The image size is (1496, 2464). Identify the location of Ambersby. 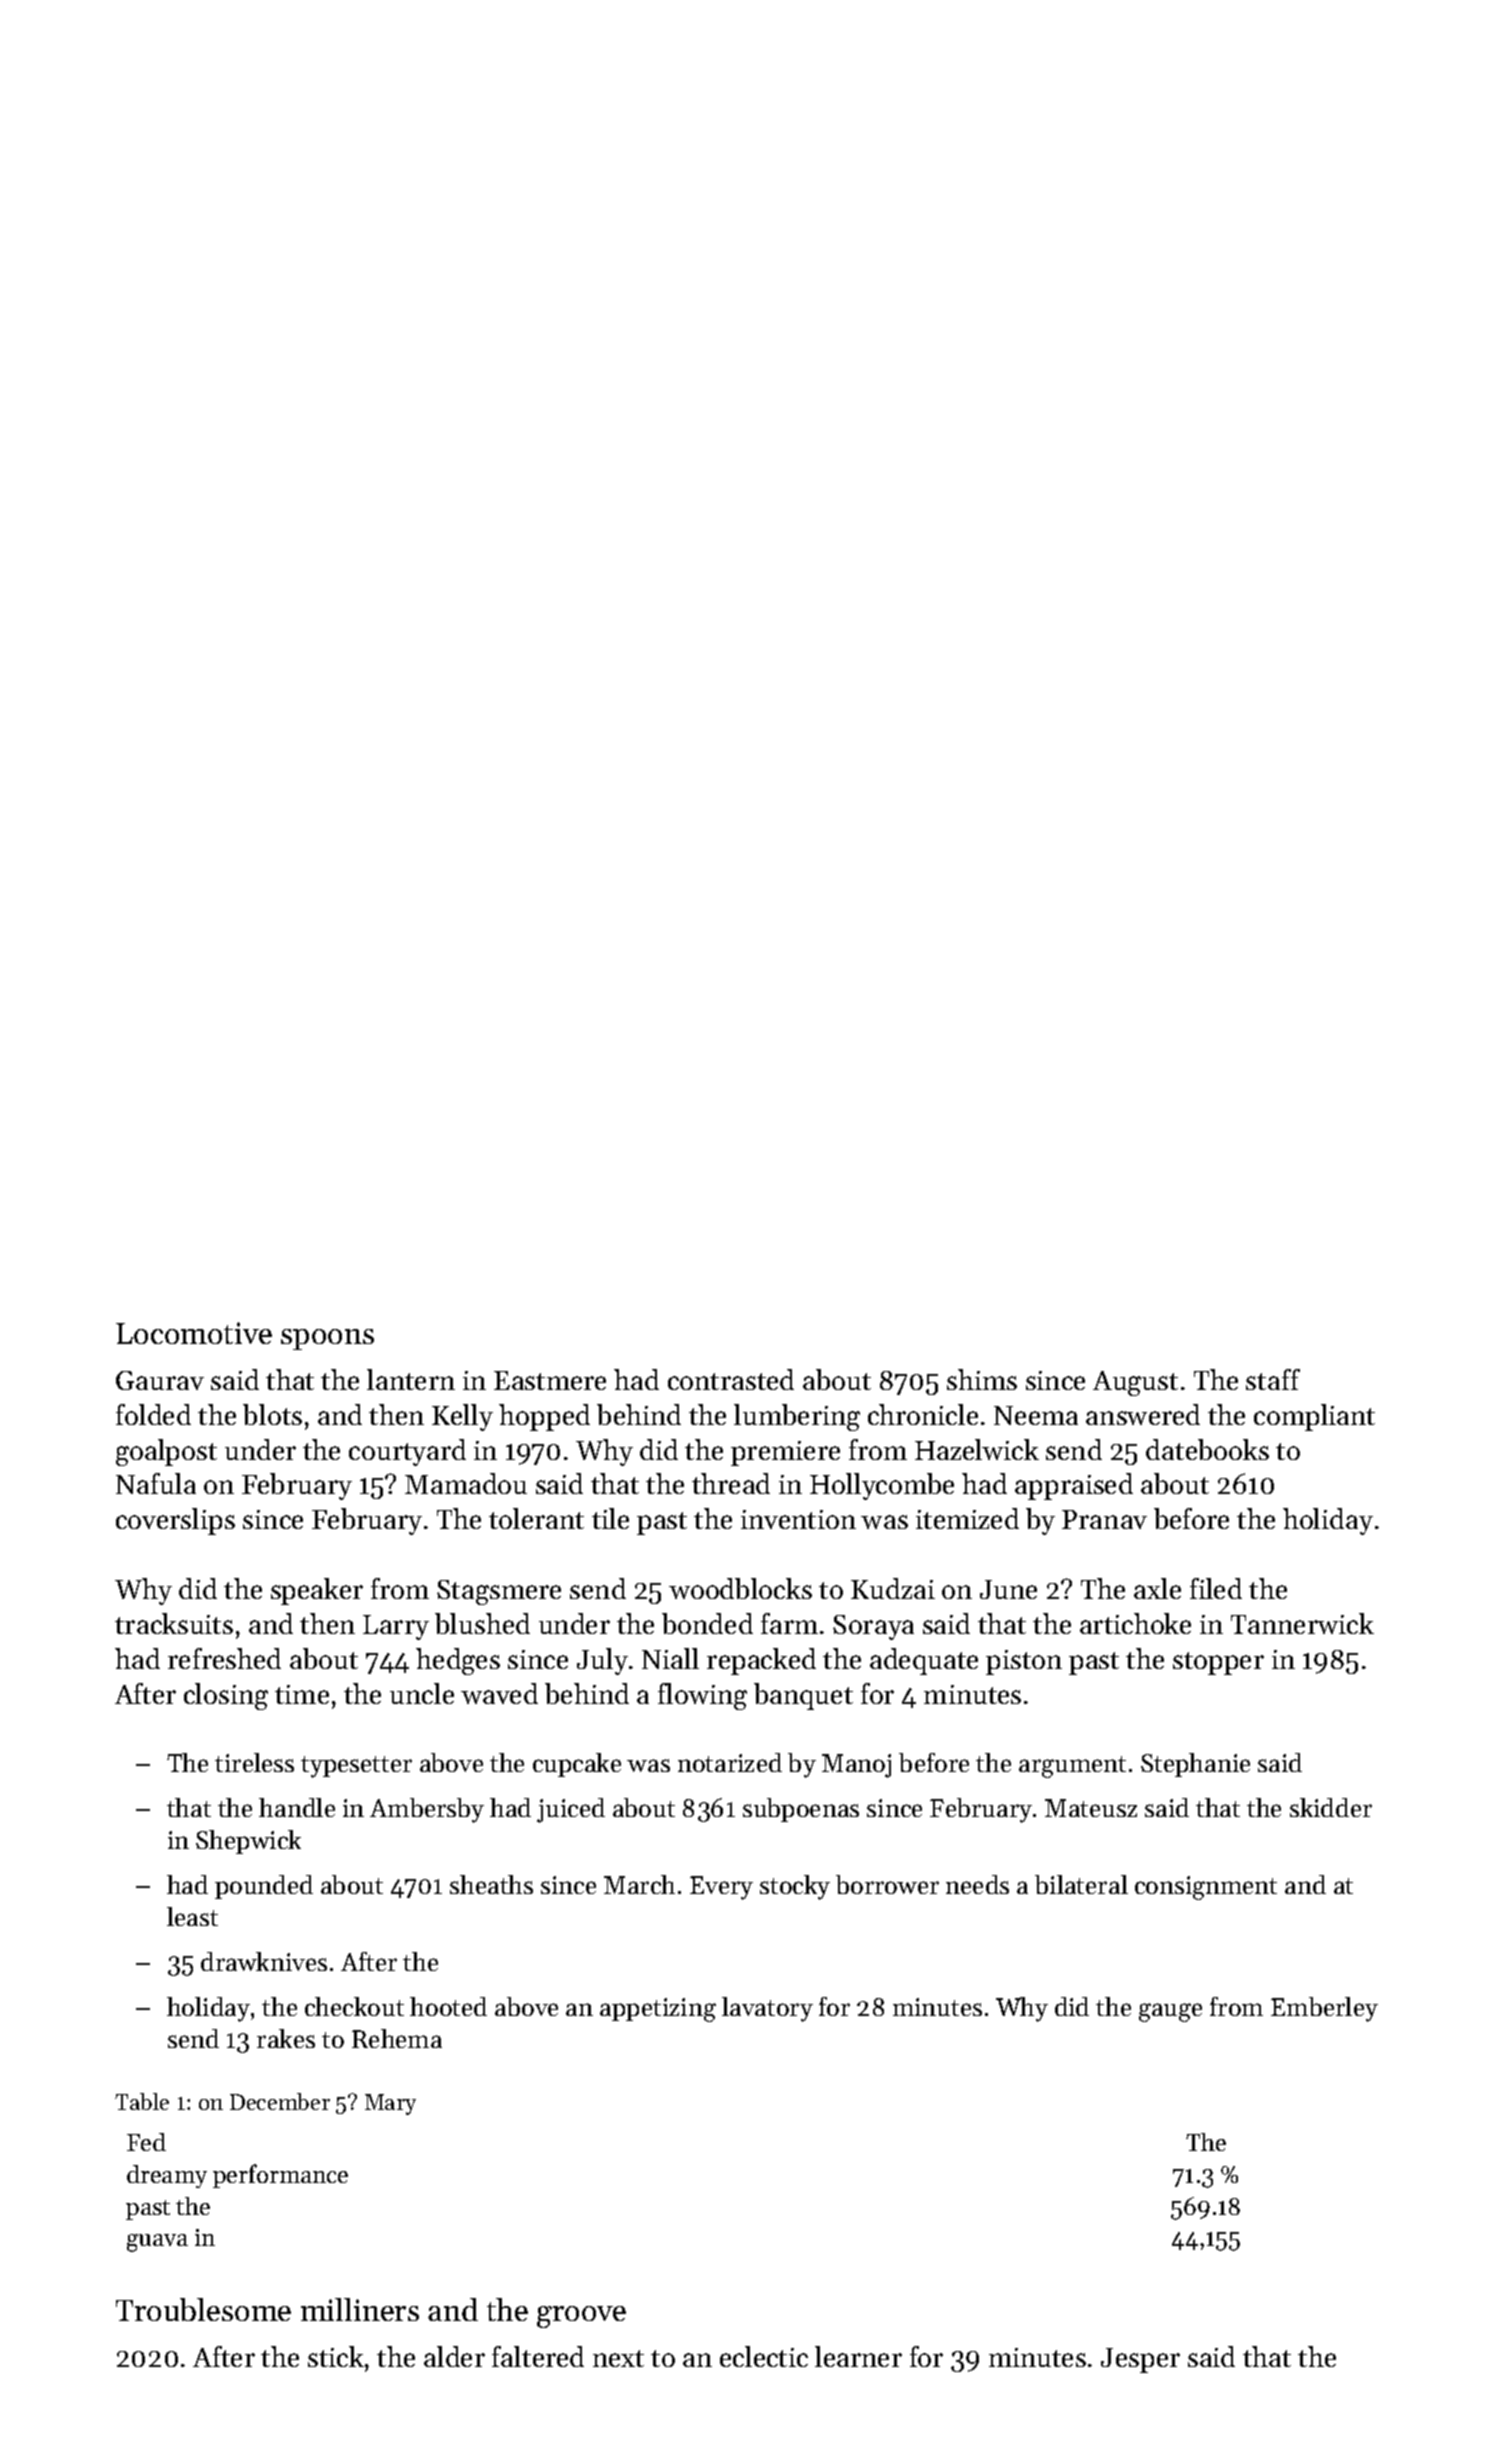
(427, 1810).
